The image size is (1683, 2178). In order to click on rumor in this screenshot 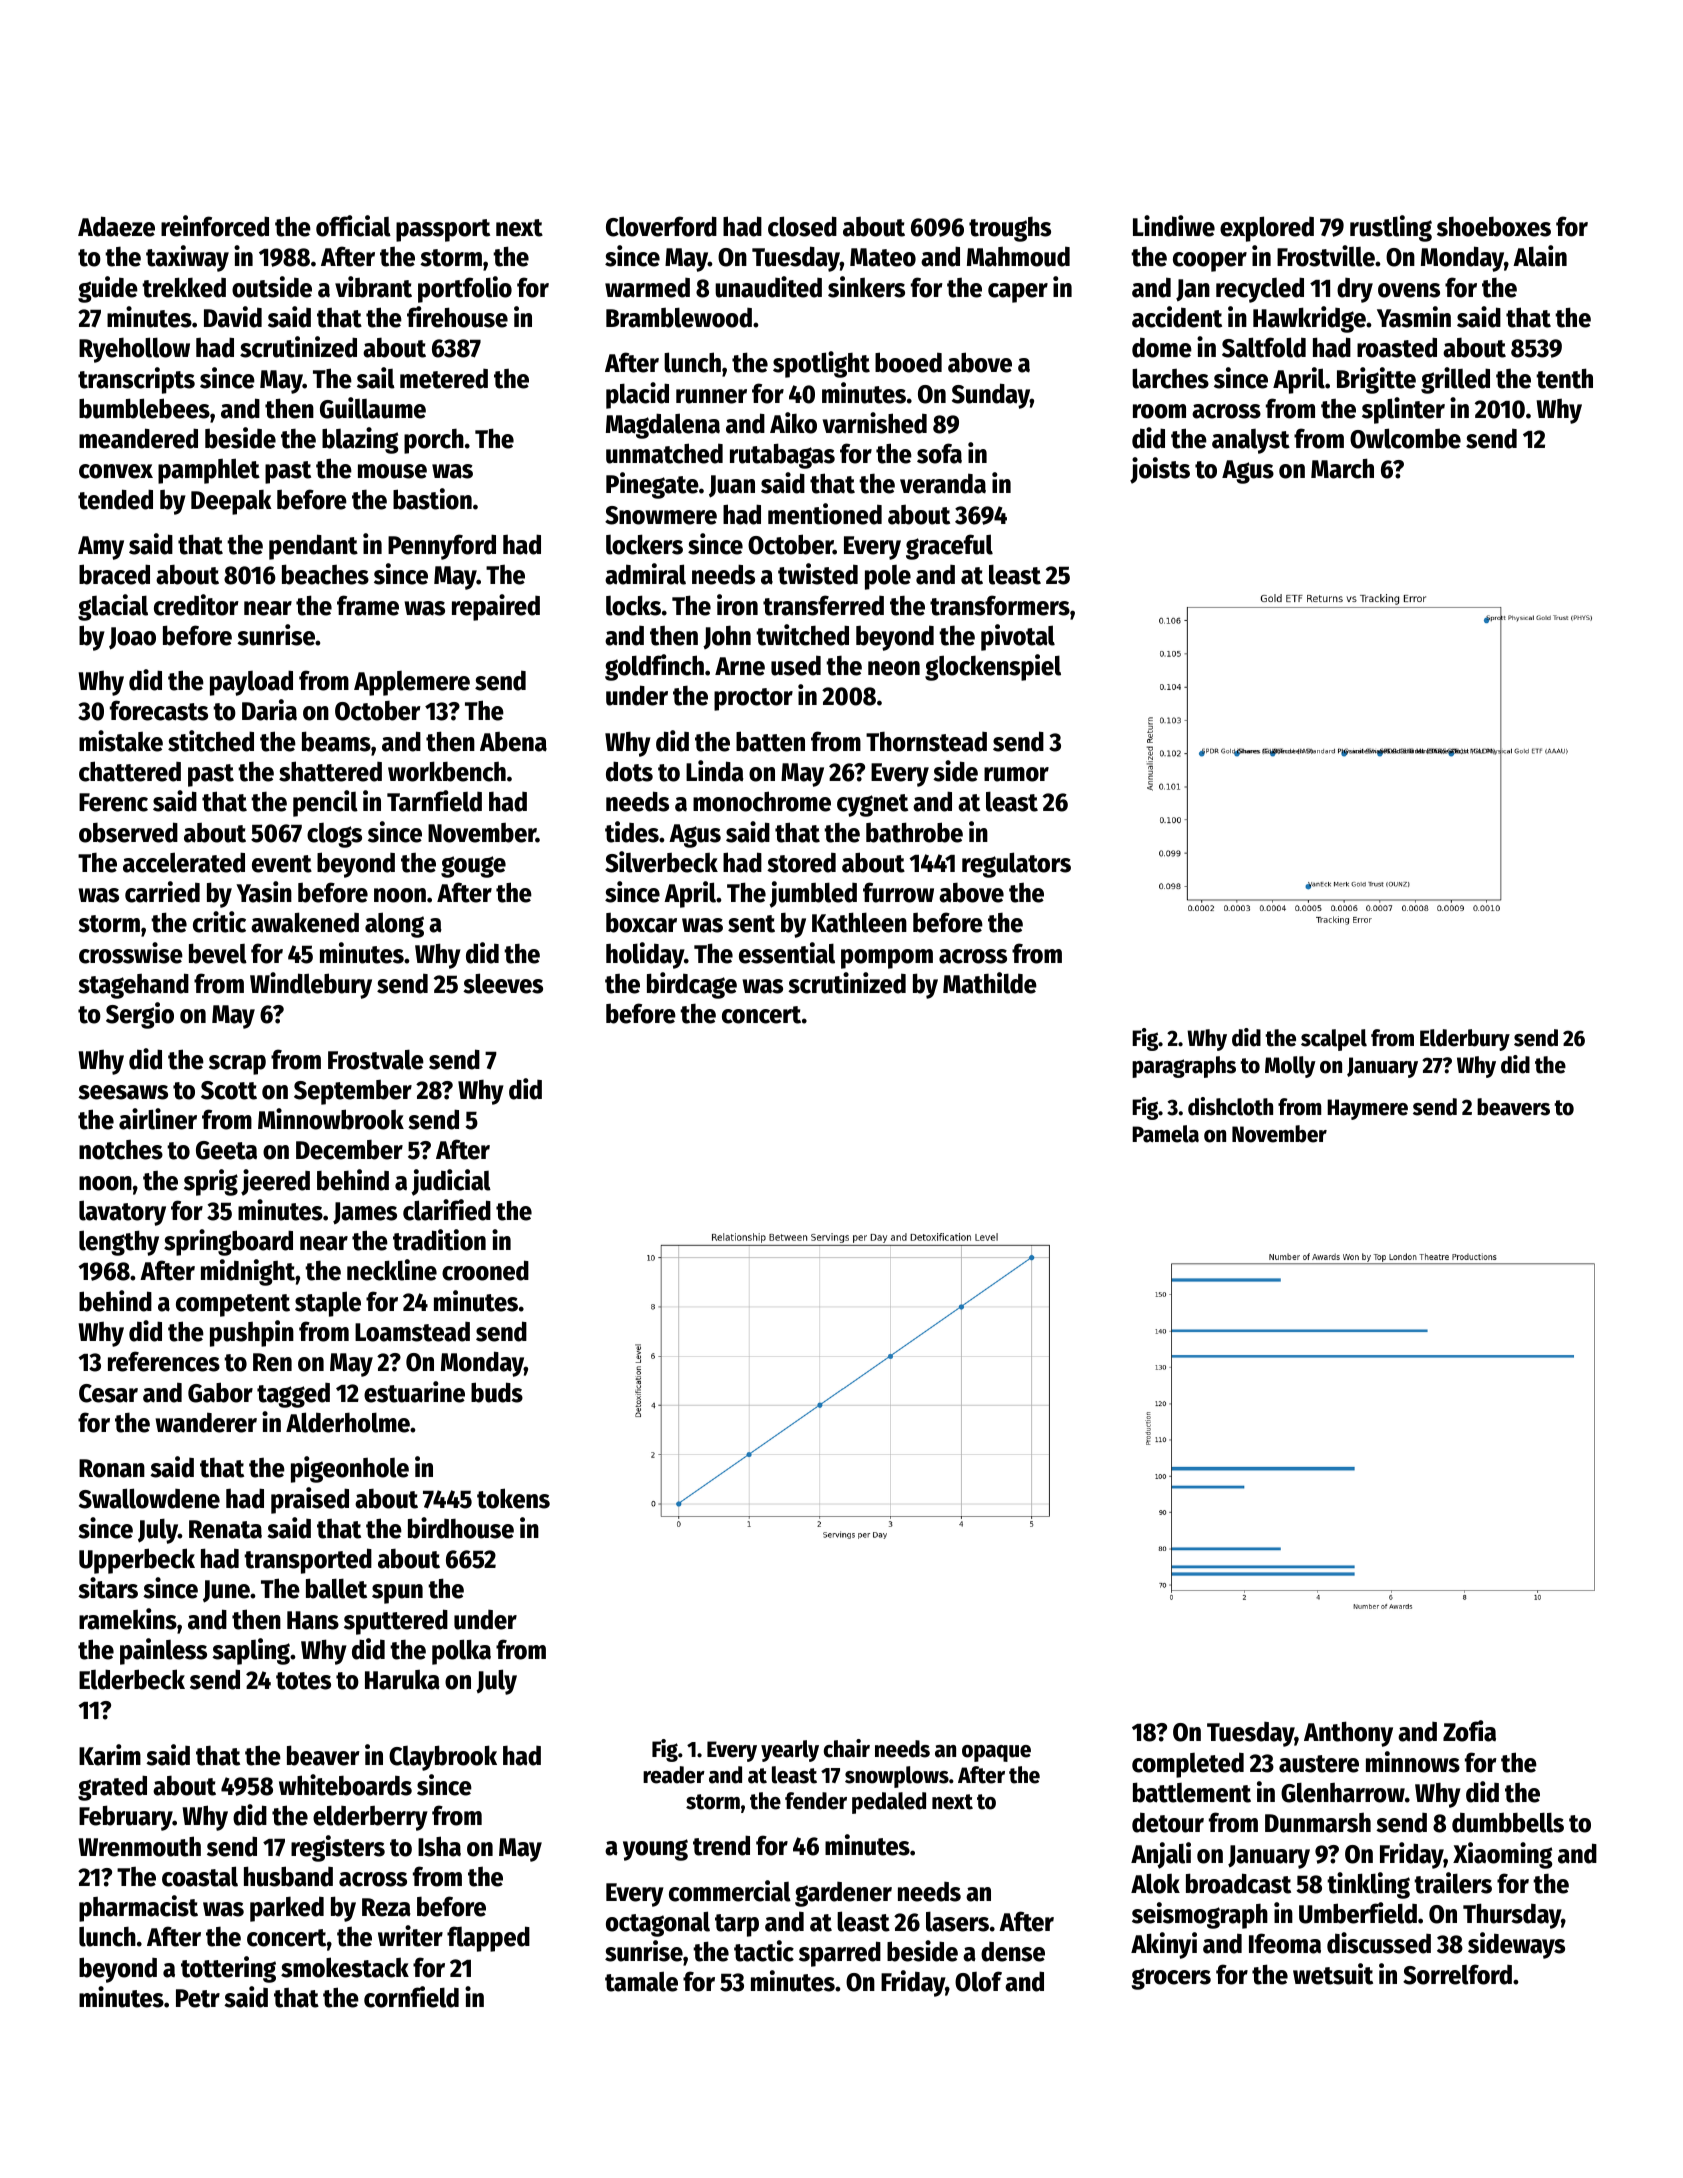, I will do `click(1016, 774)`.
